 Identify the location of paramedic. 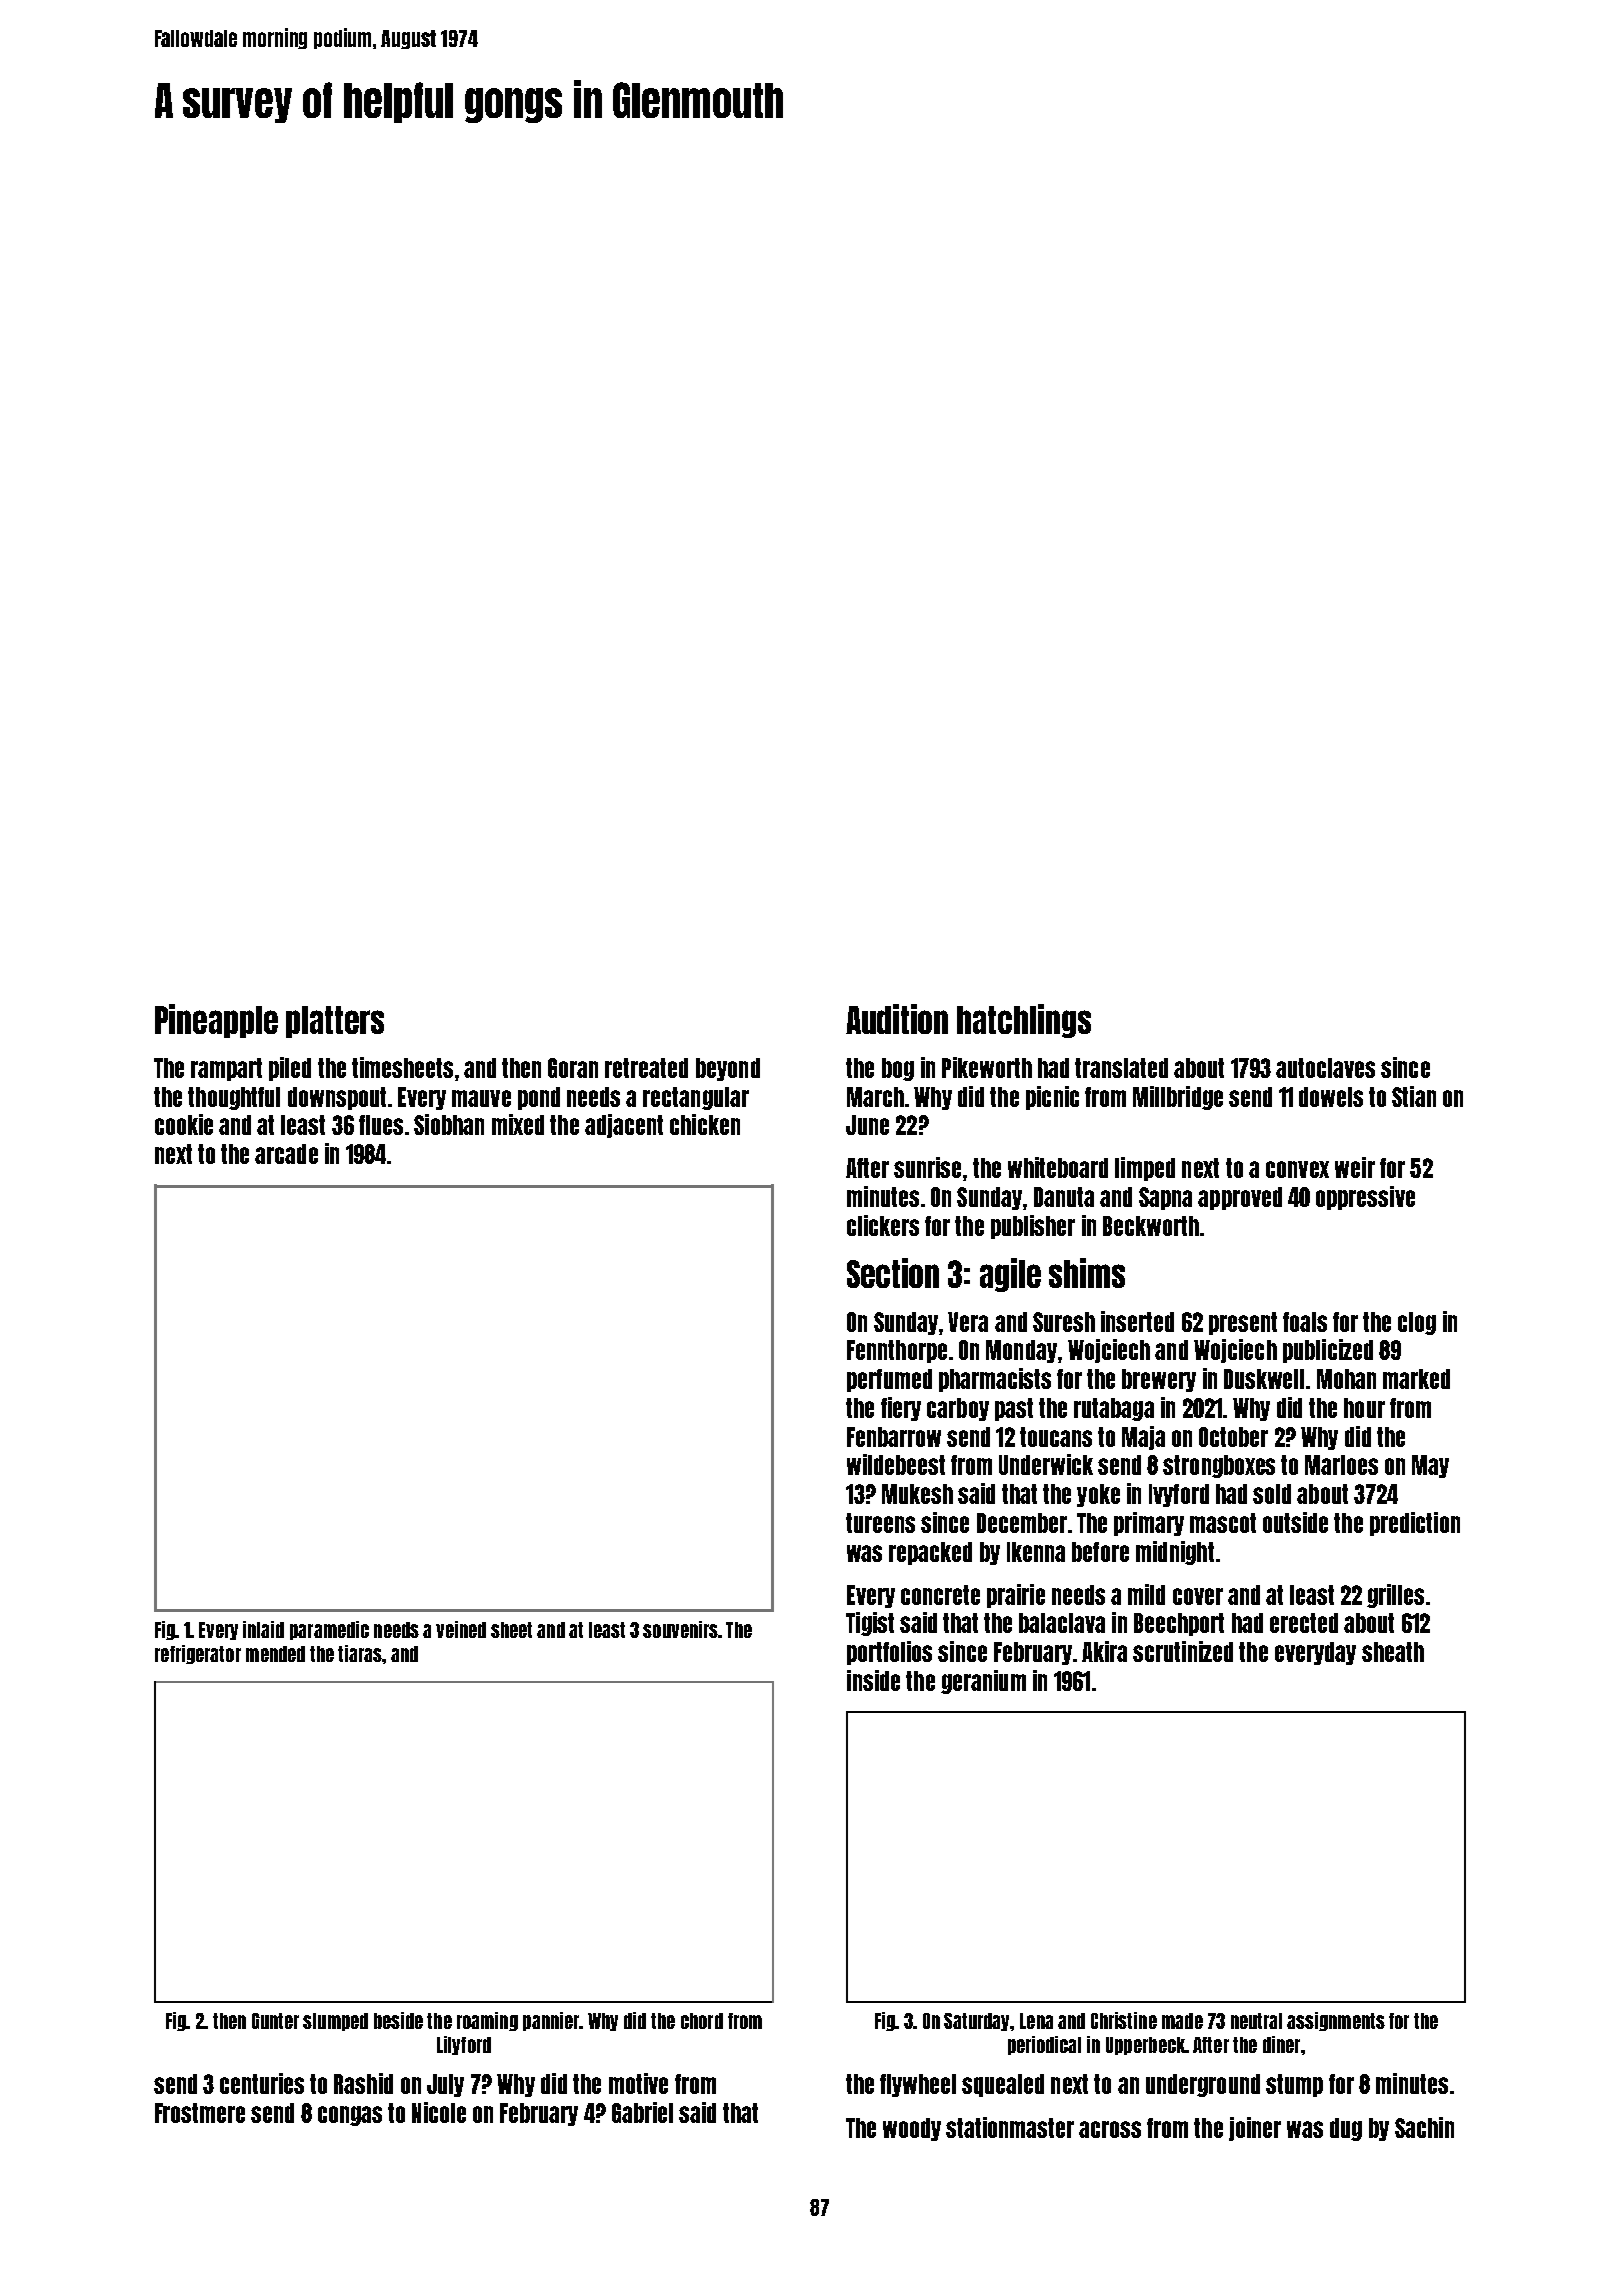
(329, 1630).
